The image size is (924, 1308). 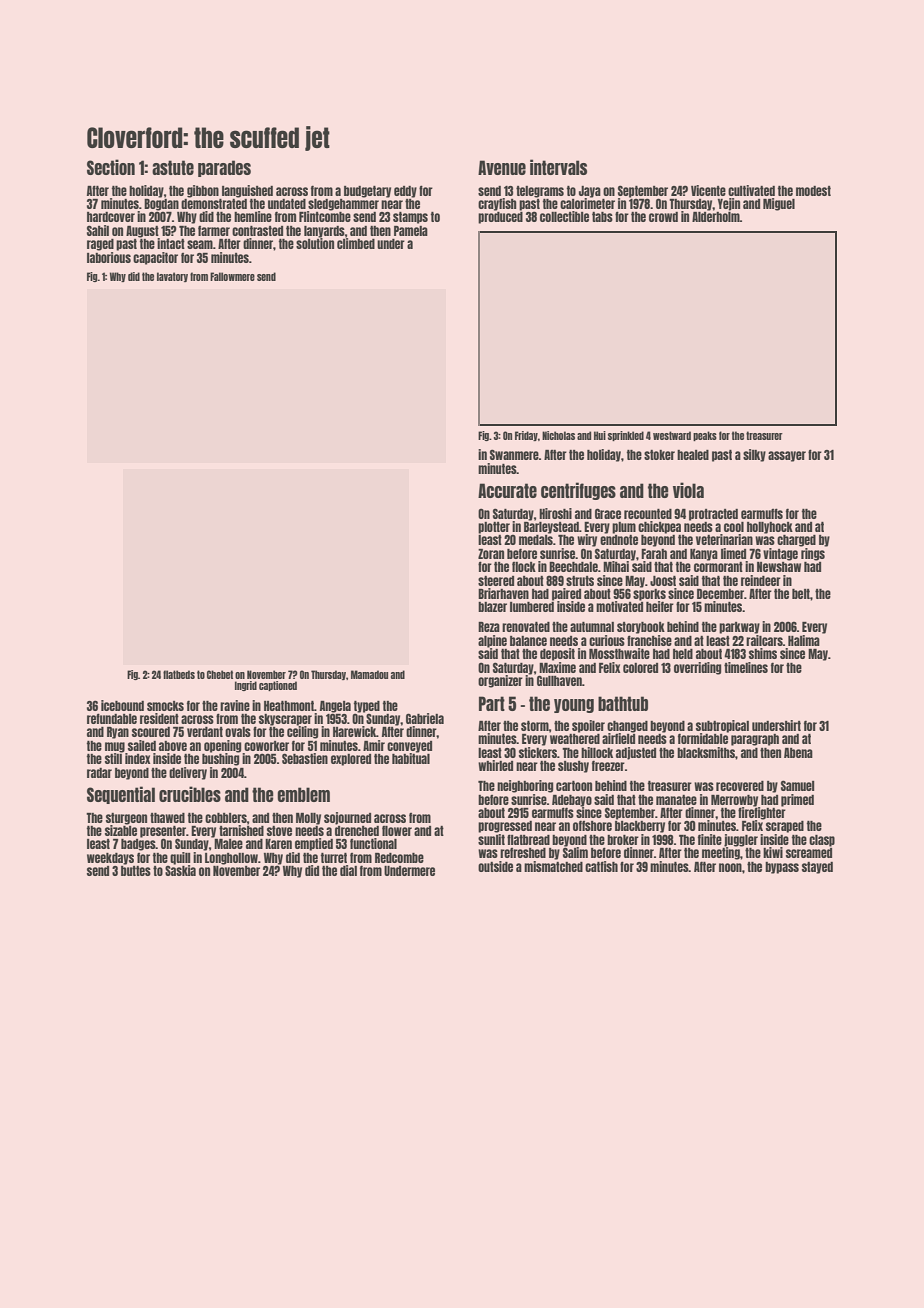 I want to click on Salim, so click(x=575, y=852).
